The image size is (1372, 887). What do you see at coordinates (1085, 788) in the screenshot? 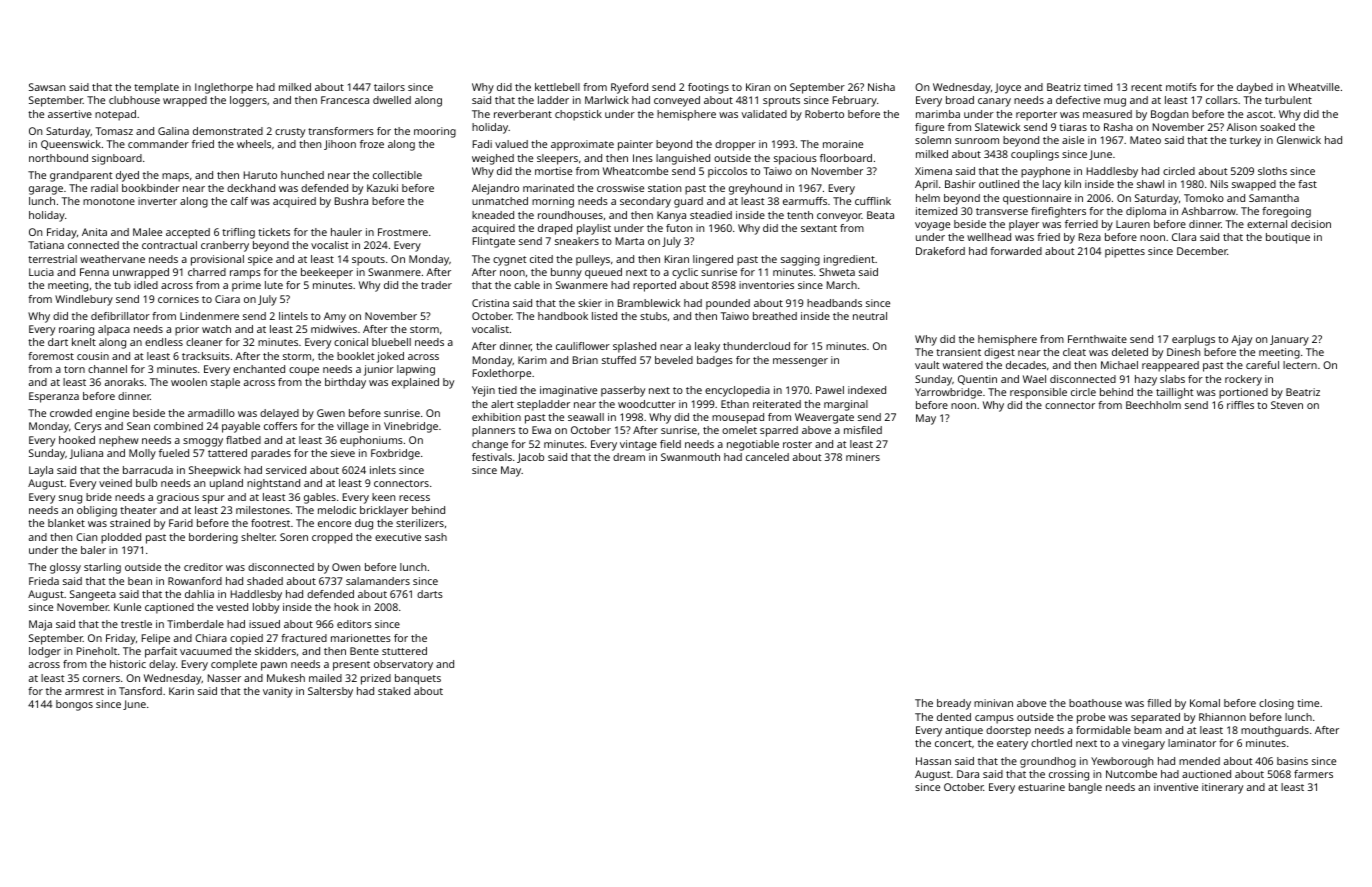
I see `bangle` at bounding box center [1085, 788].
